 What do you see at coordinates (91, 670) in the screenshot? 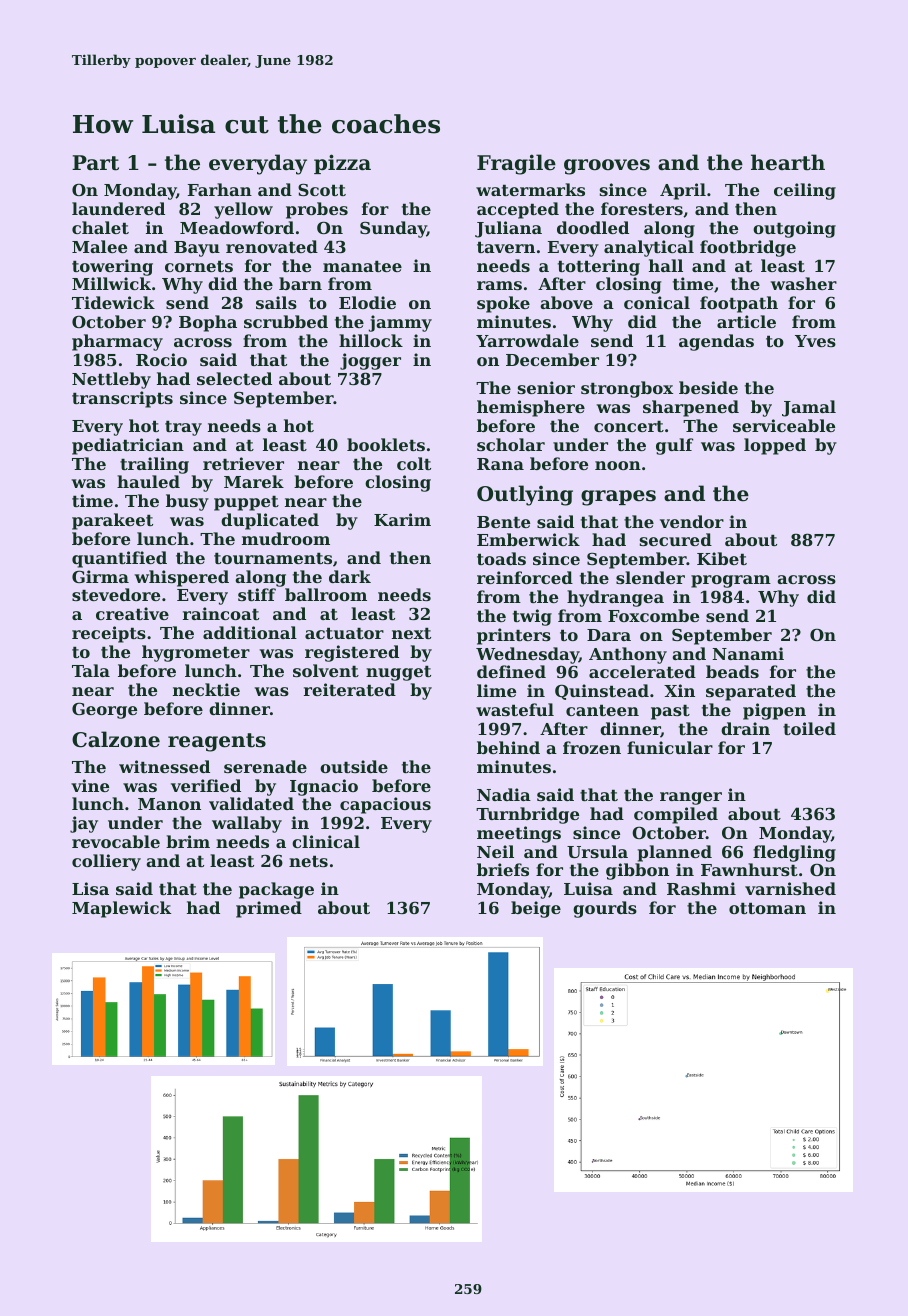
I see `Tala` at bounding box center [91, 670].
